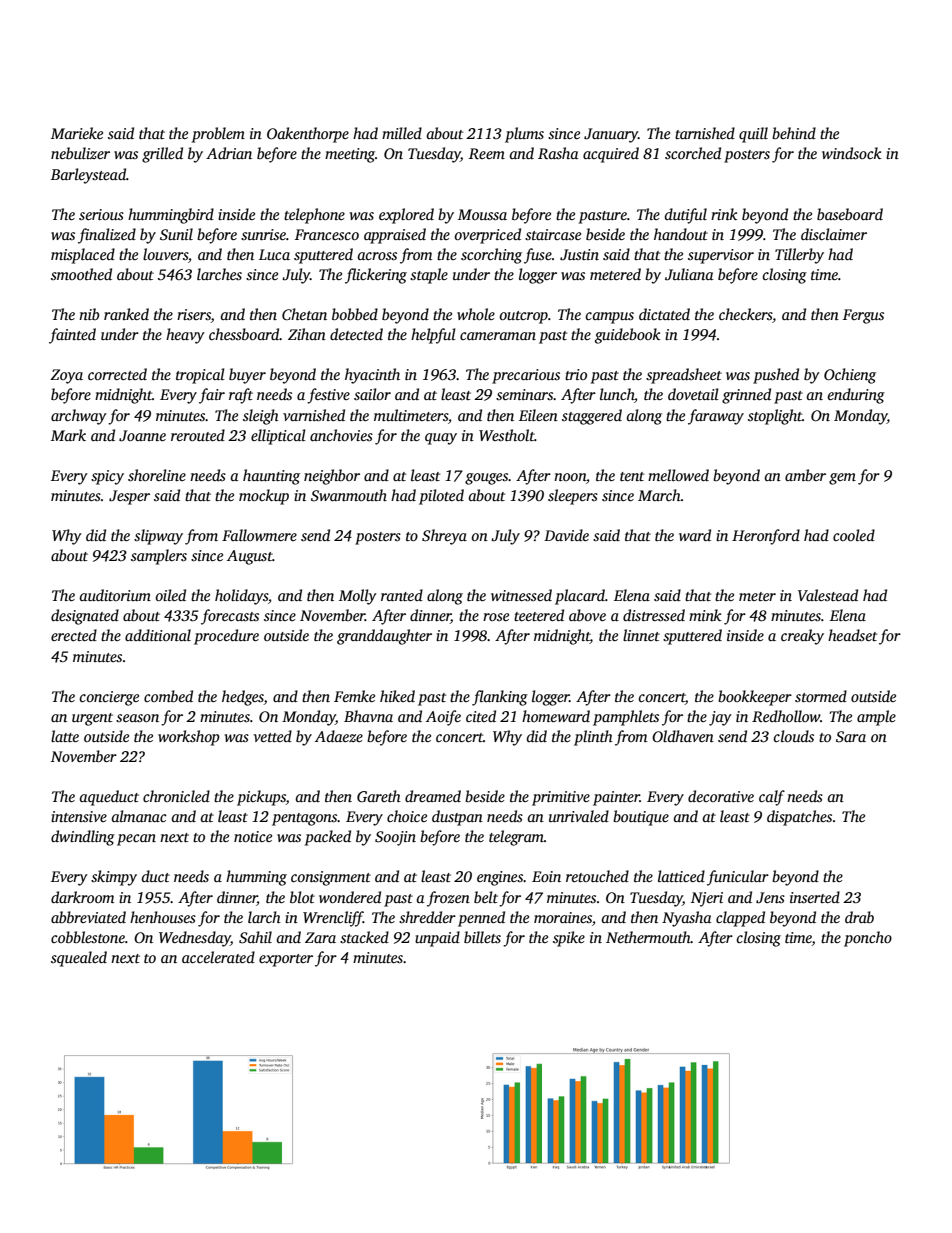 The width and height of the screenshot is (952, 1233). What do you see at coordinates (538, 415) in the screenshot?
I see `Eileen` at bounding box center [538, 415].
